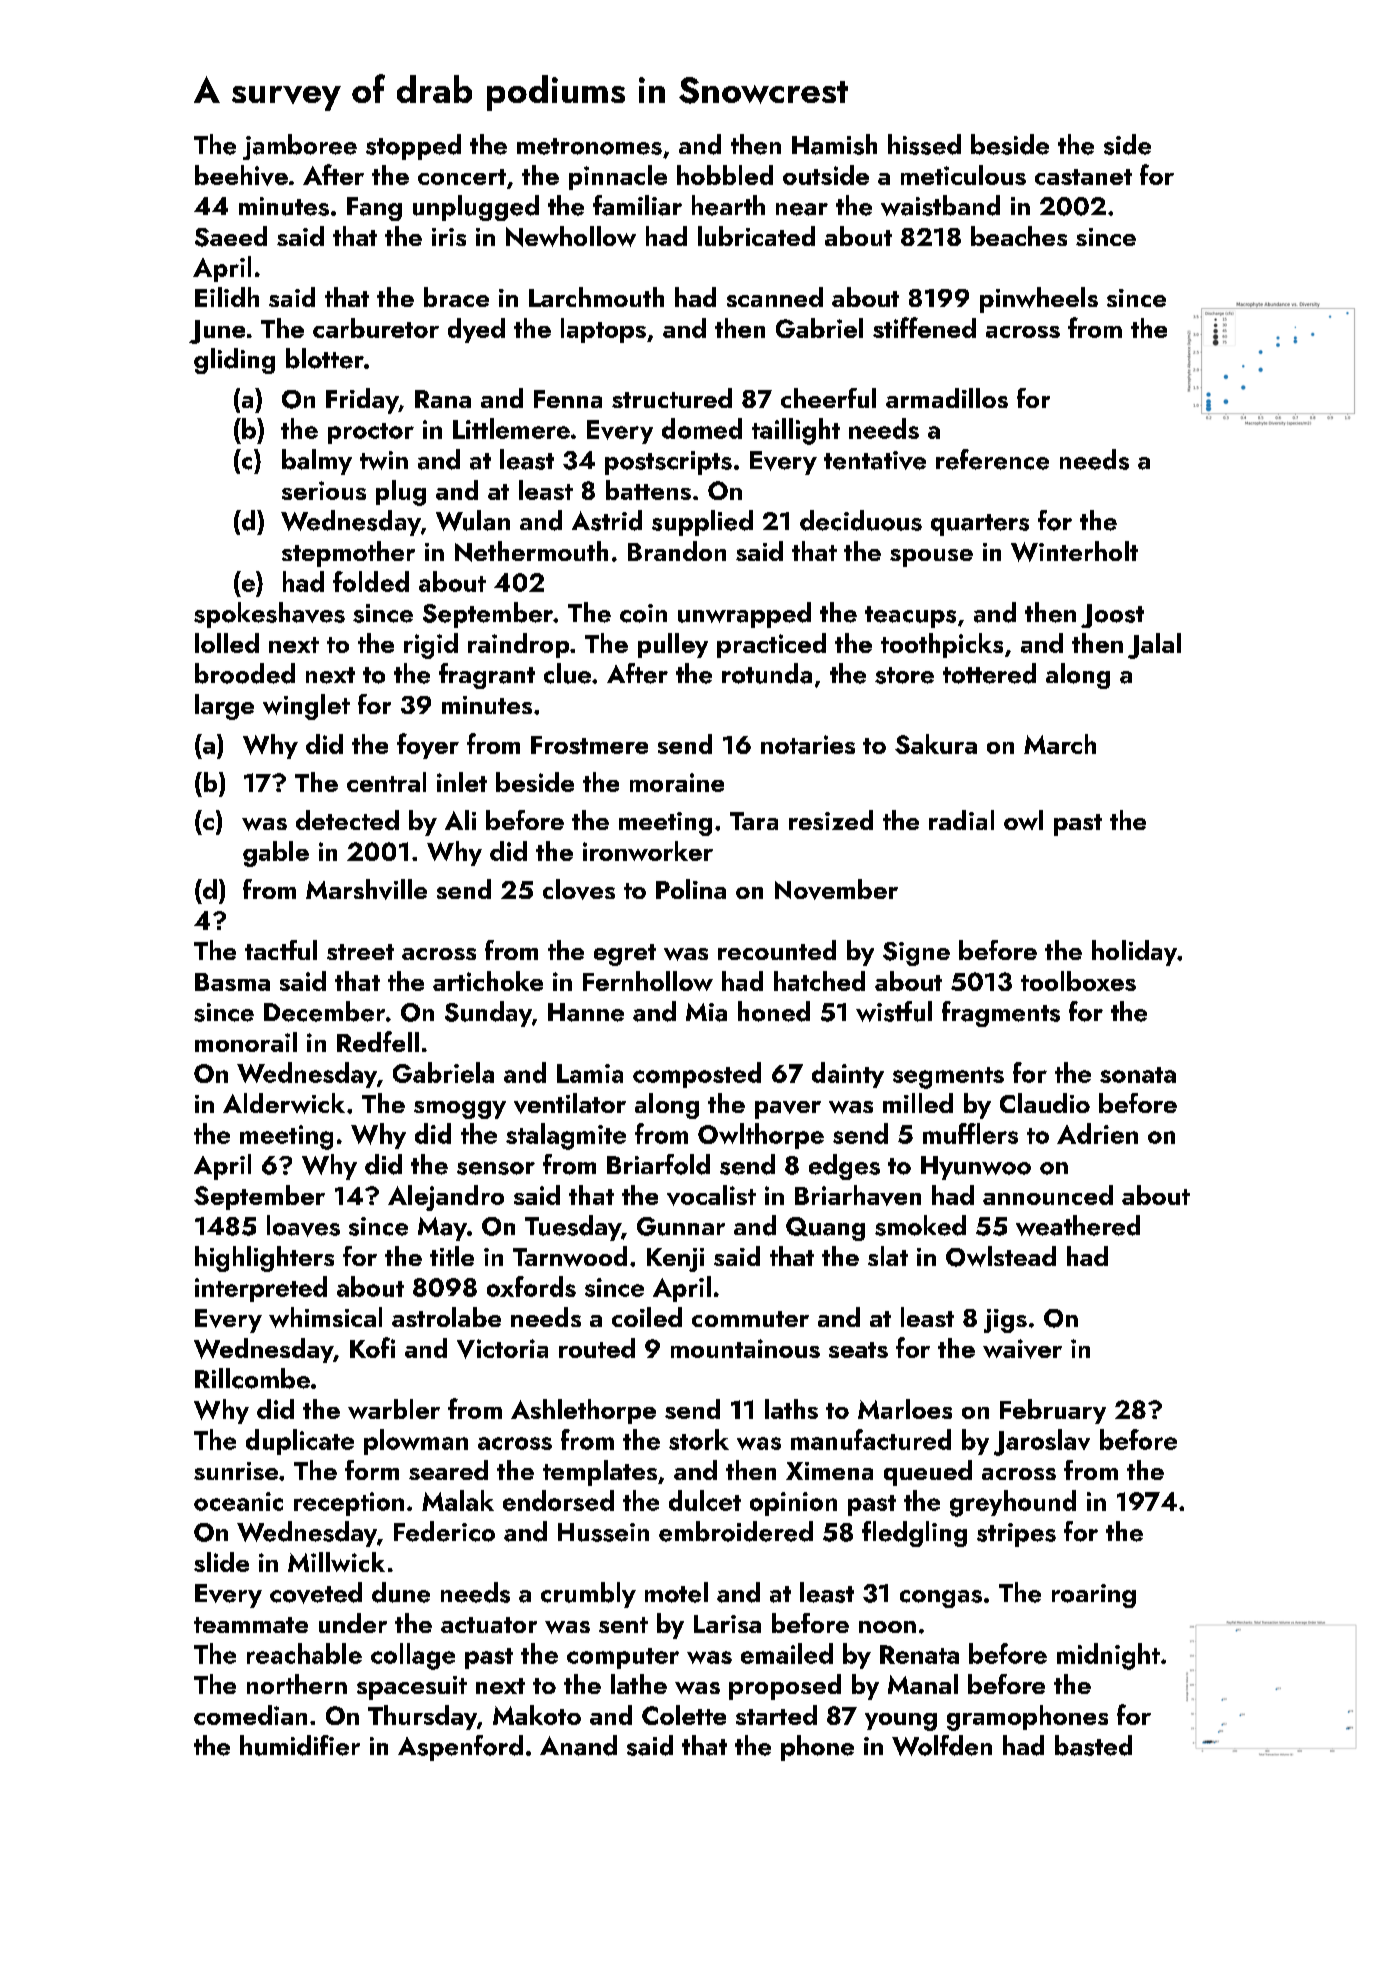 This screenshot has width=1386, height=1969. I want to click on started, so click(776, 1715).
